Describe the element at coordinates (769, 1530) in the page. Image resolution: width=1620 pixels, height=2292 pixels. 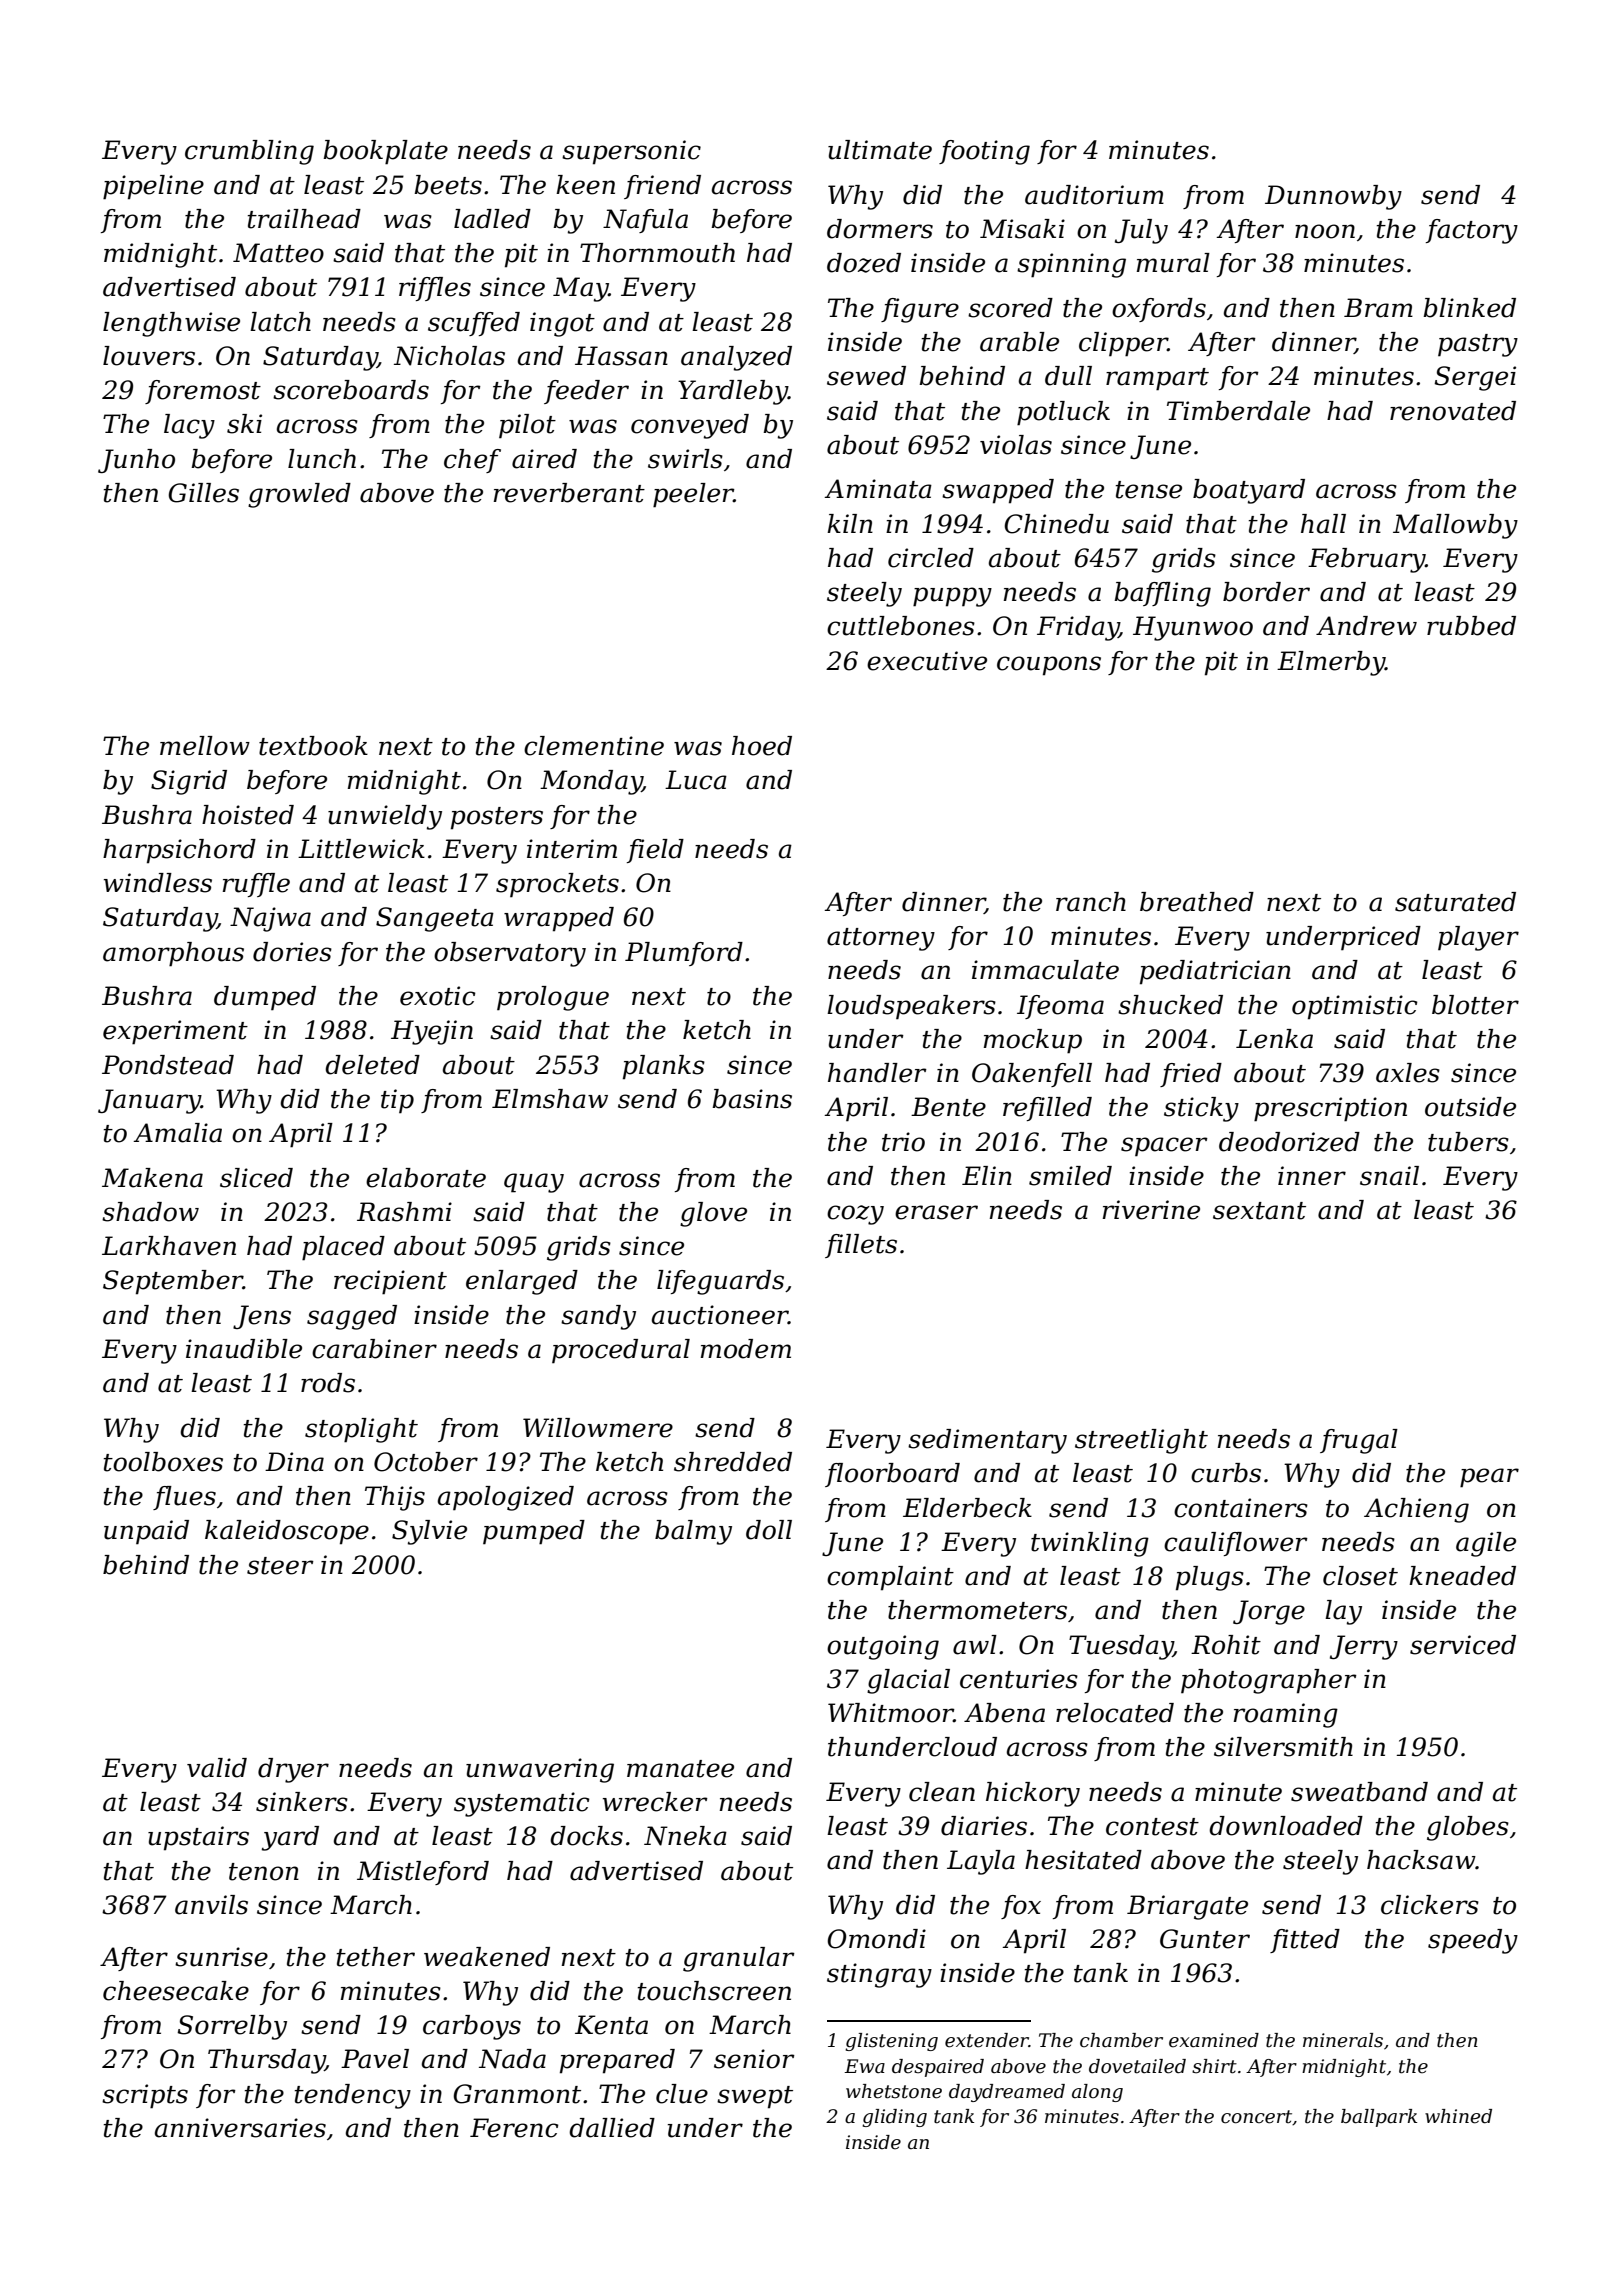
I see `doll` at that location.
